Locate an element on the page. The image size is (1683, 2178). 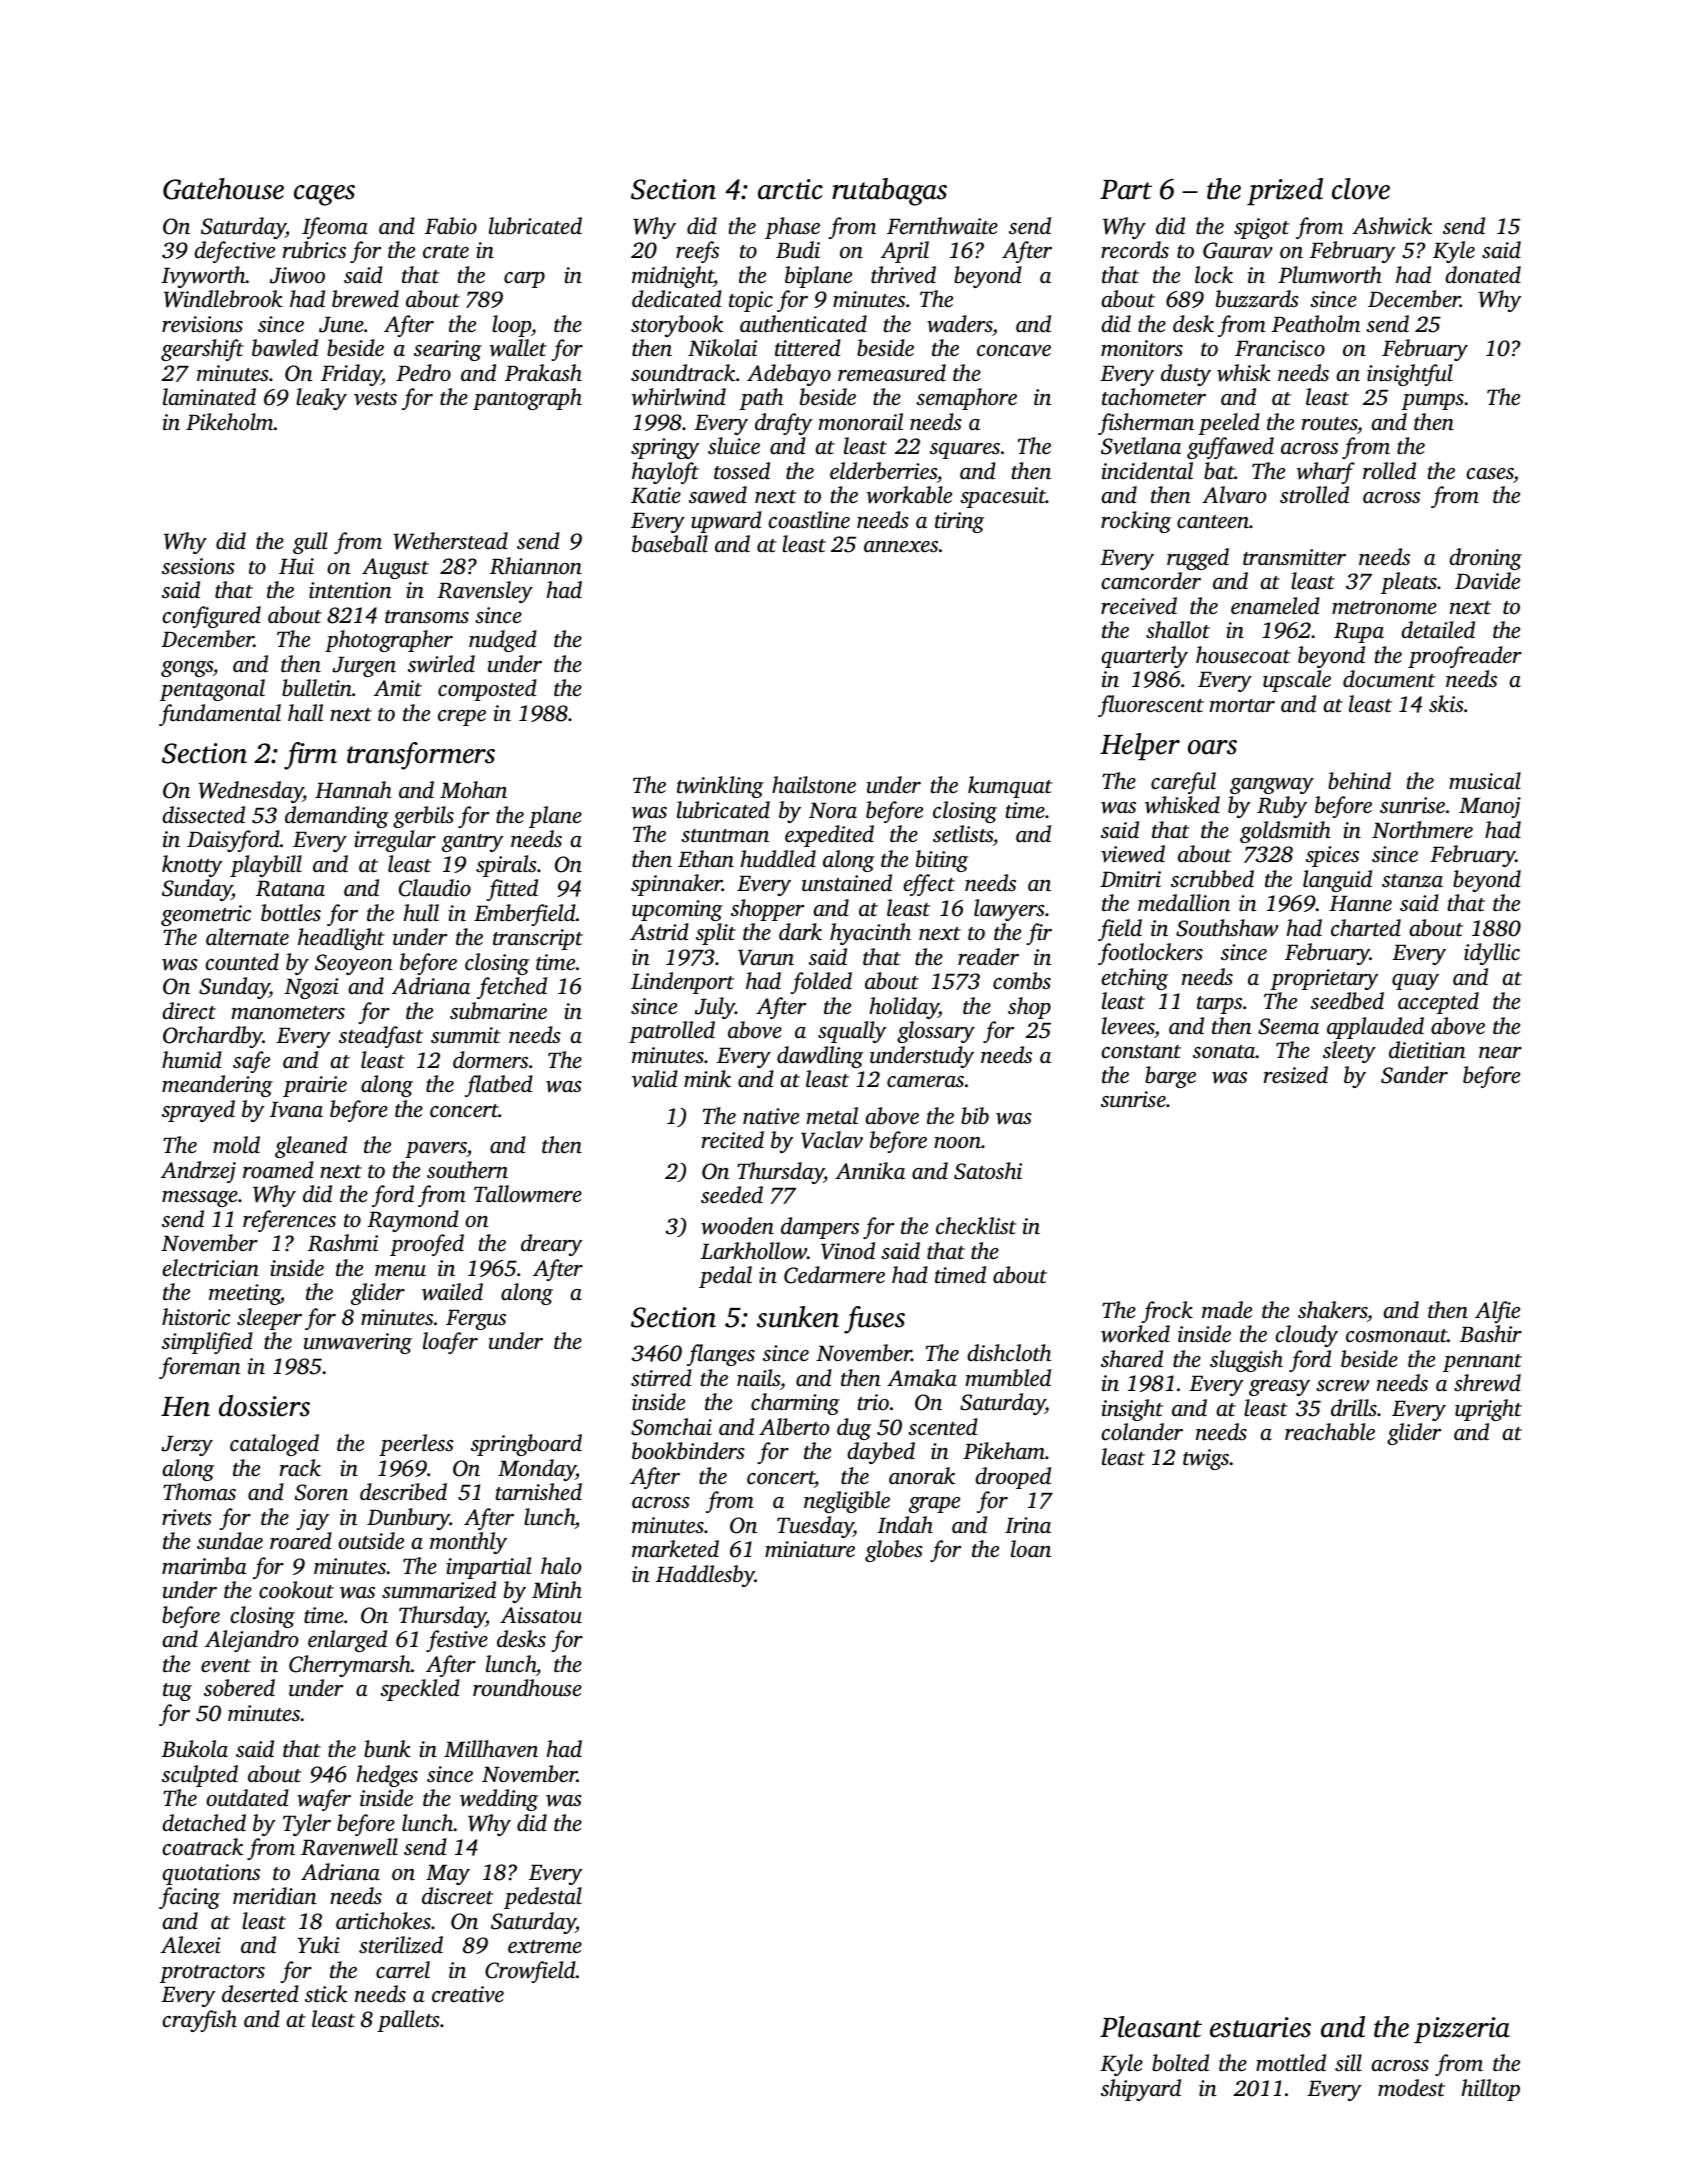
Ivyworth is located at coordinates (203, 277).
